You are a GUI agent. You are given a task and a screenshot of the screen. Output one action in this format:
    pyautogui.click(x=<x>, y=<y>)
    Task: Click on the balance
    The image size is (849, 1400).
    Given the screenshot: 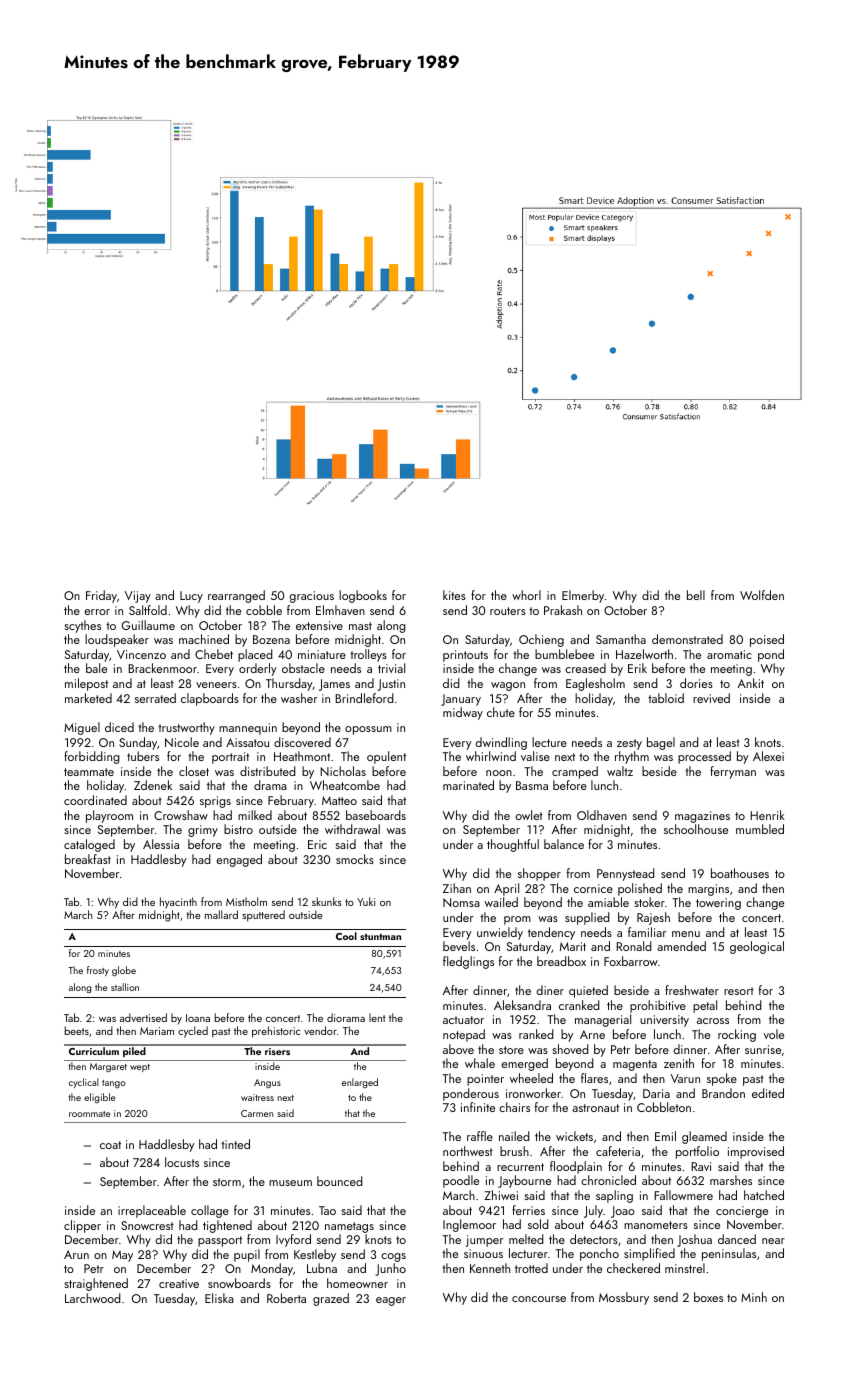 What is the action you would take?
    pyautogui.click(x=564, y=844)
